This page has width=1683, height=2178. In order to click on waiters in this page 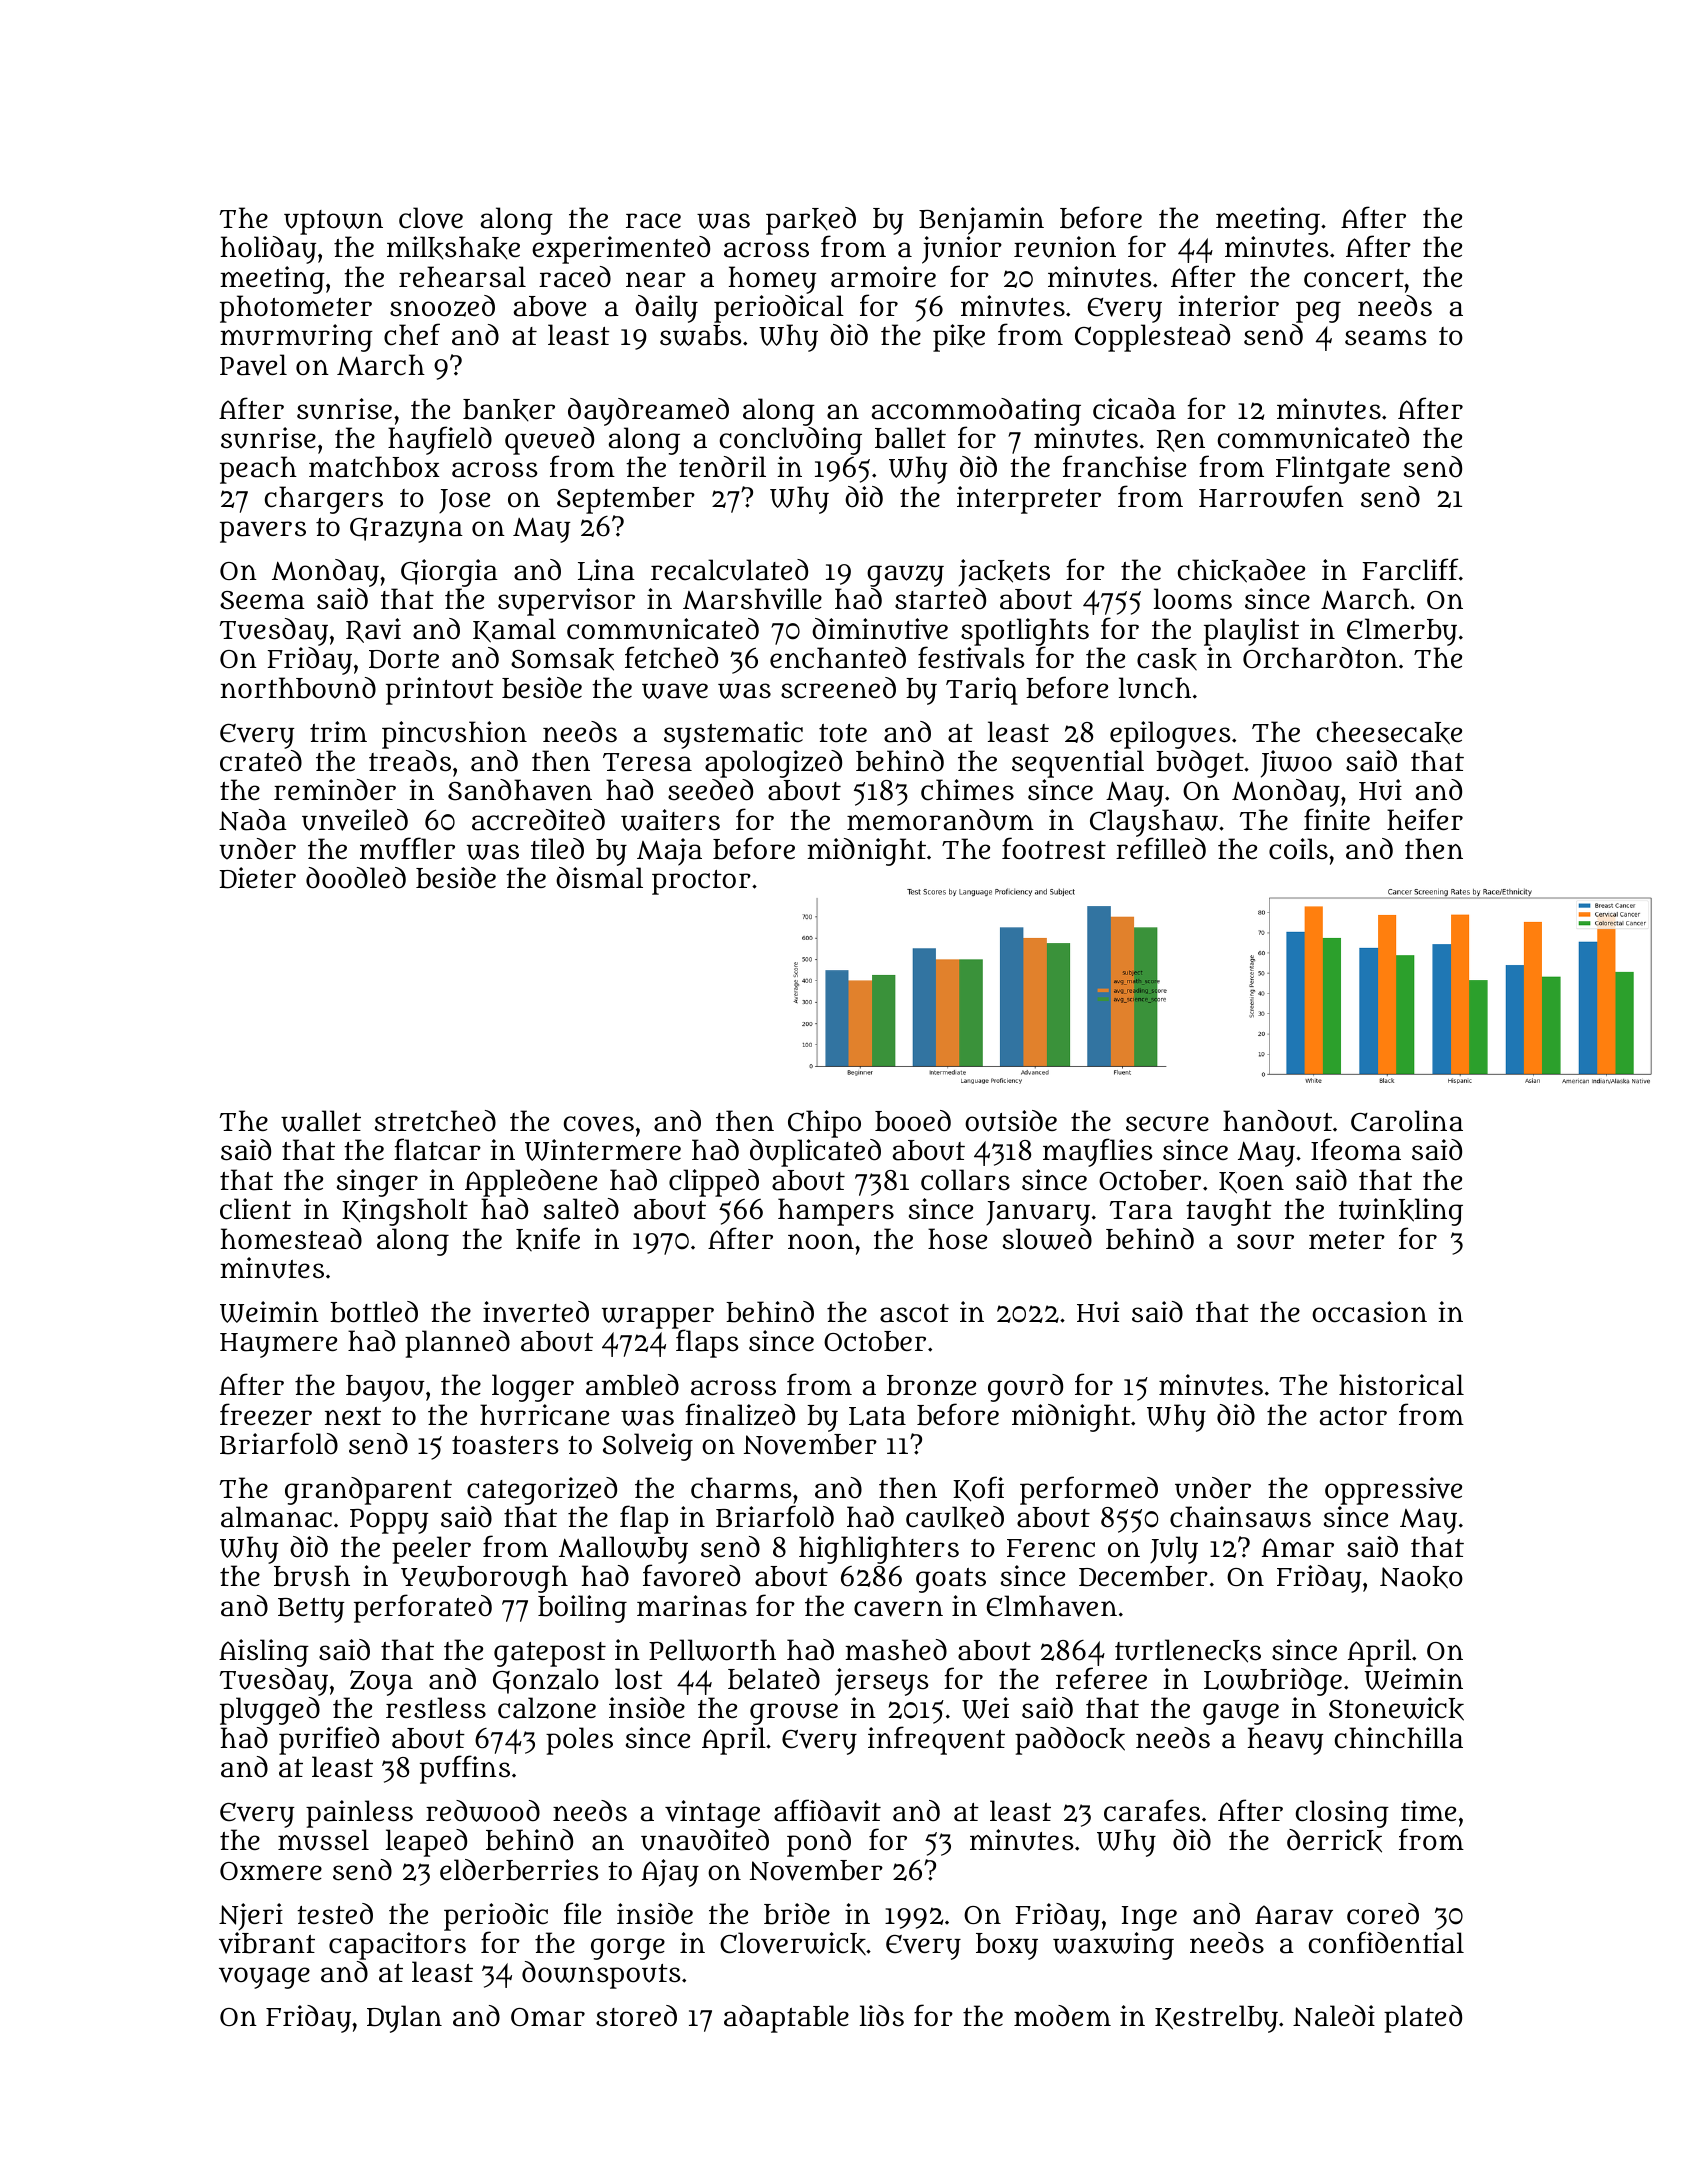, I will do `click(670, 820)`.
